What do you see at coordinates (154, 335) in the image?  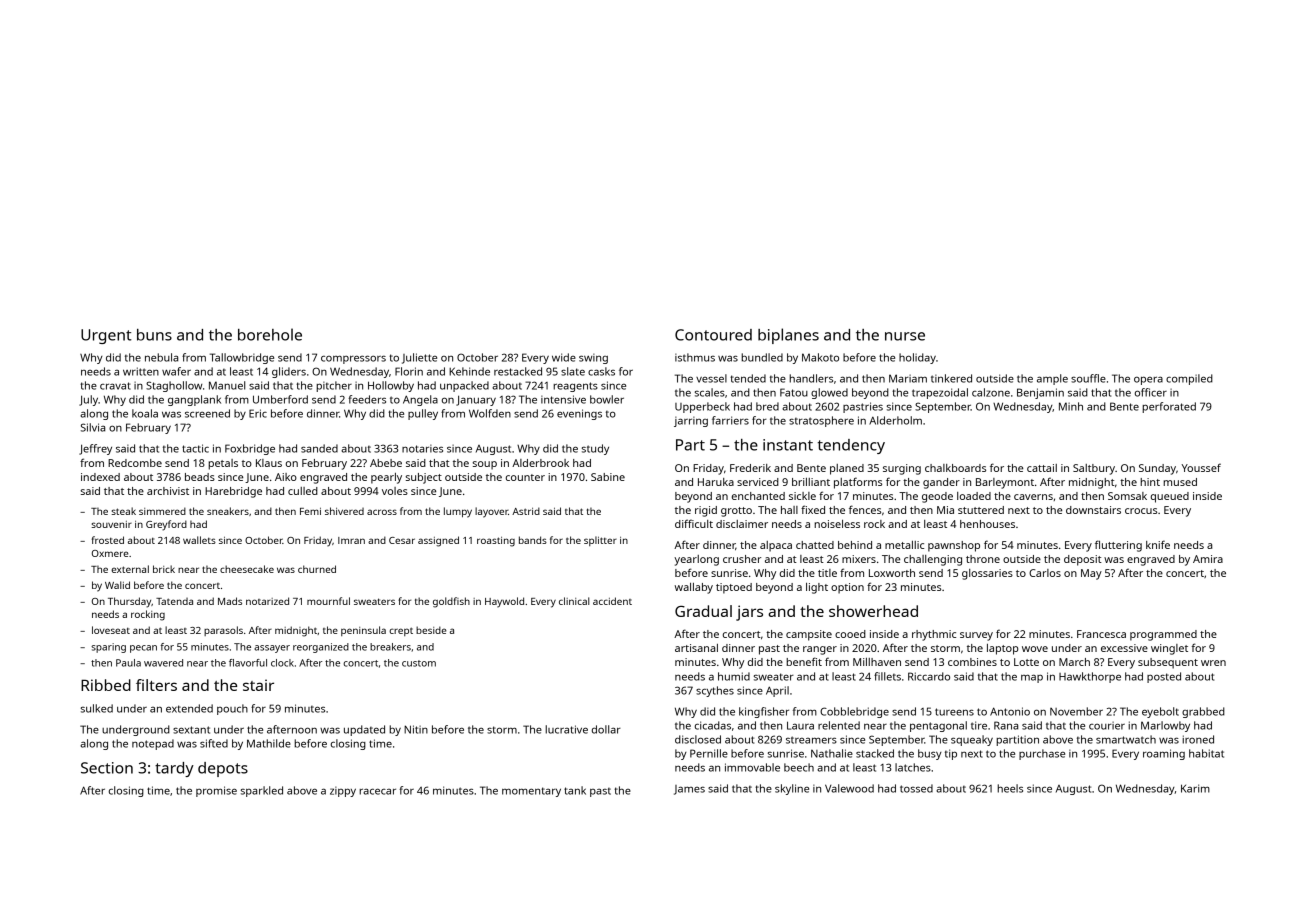 I see `buns` at bounding box center [154, 335].
